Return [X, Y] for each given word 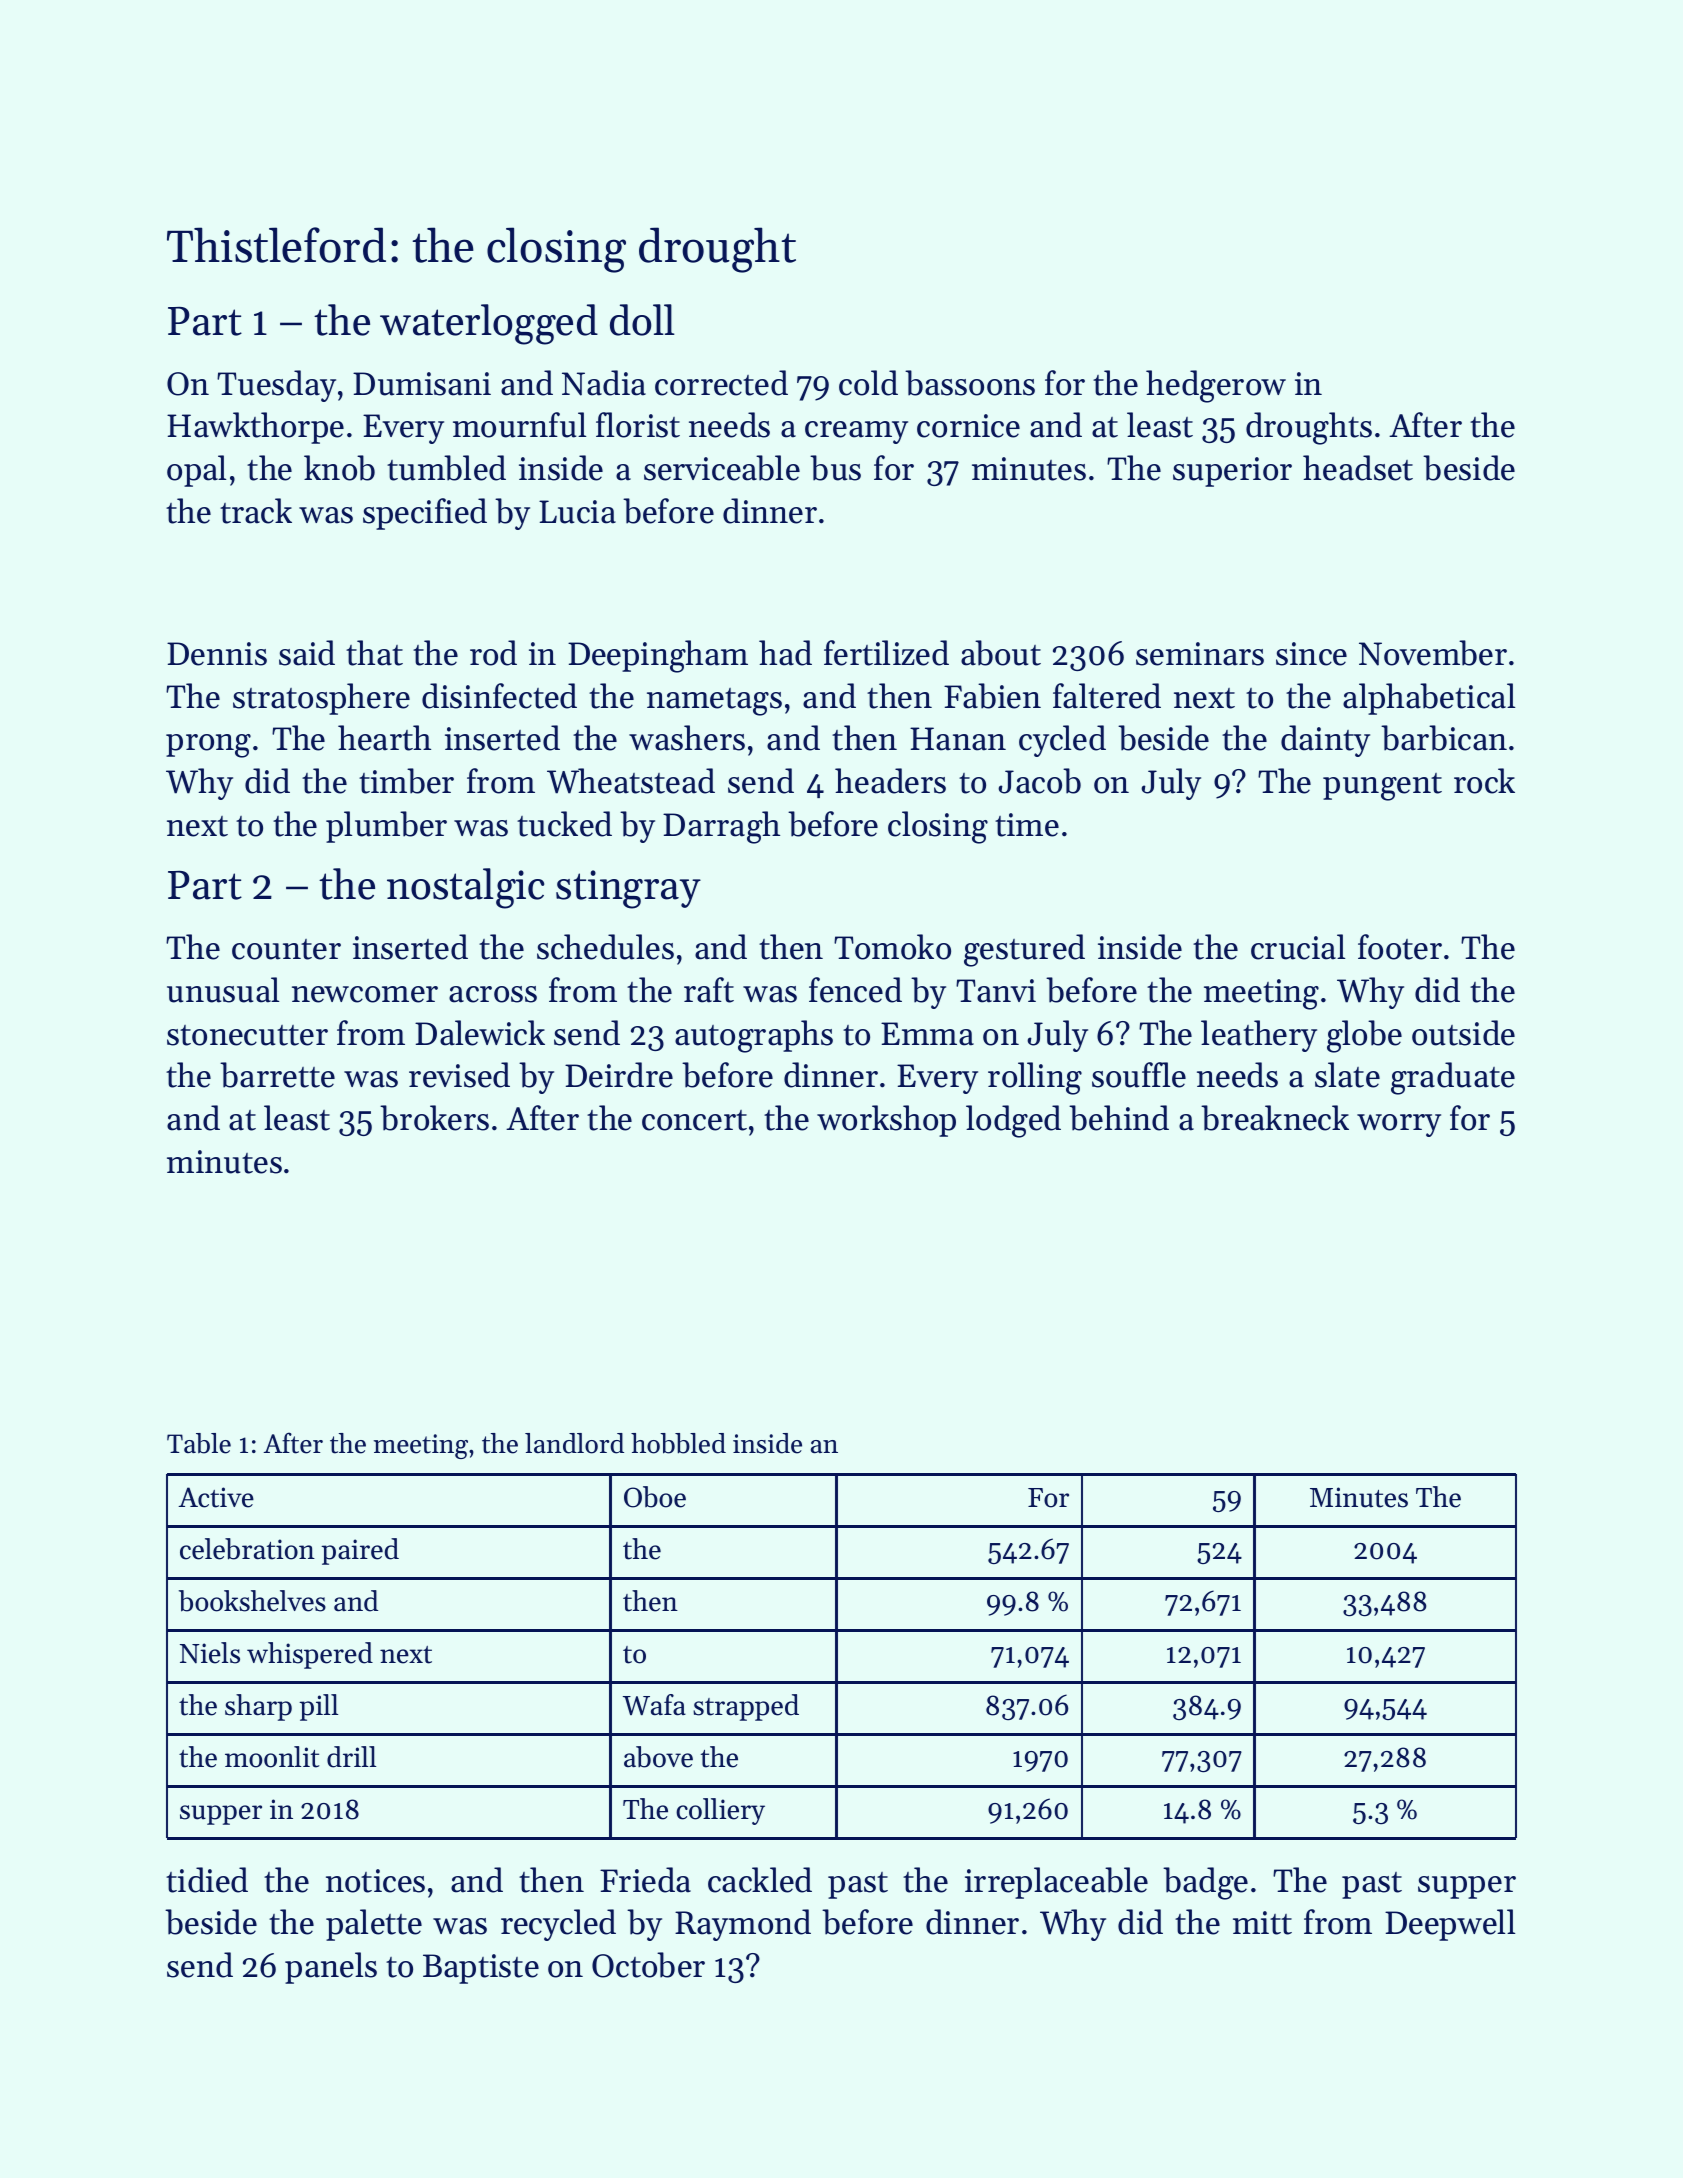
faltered [1107, 696]
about [1001, 653]
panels [331, 1968]
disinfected [499, 696]
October [648, 1965]
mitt [1262, 1923]
